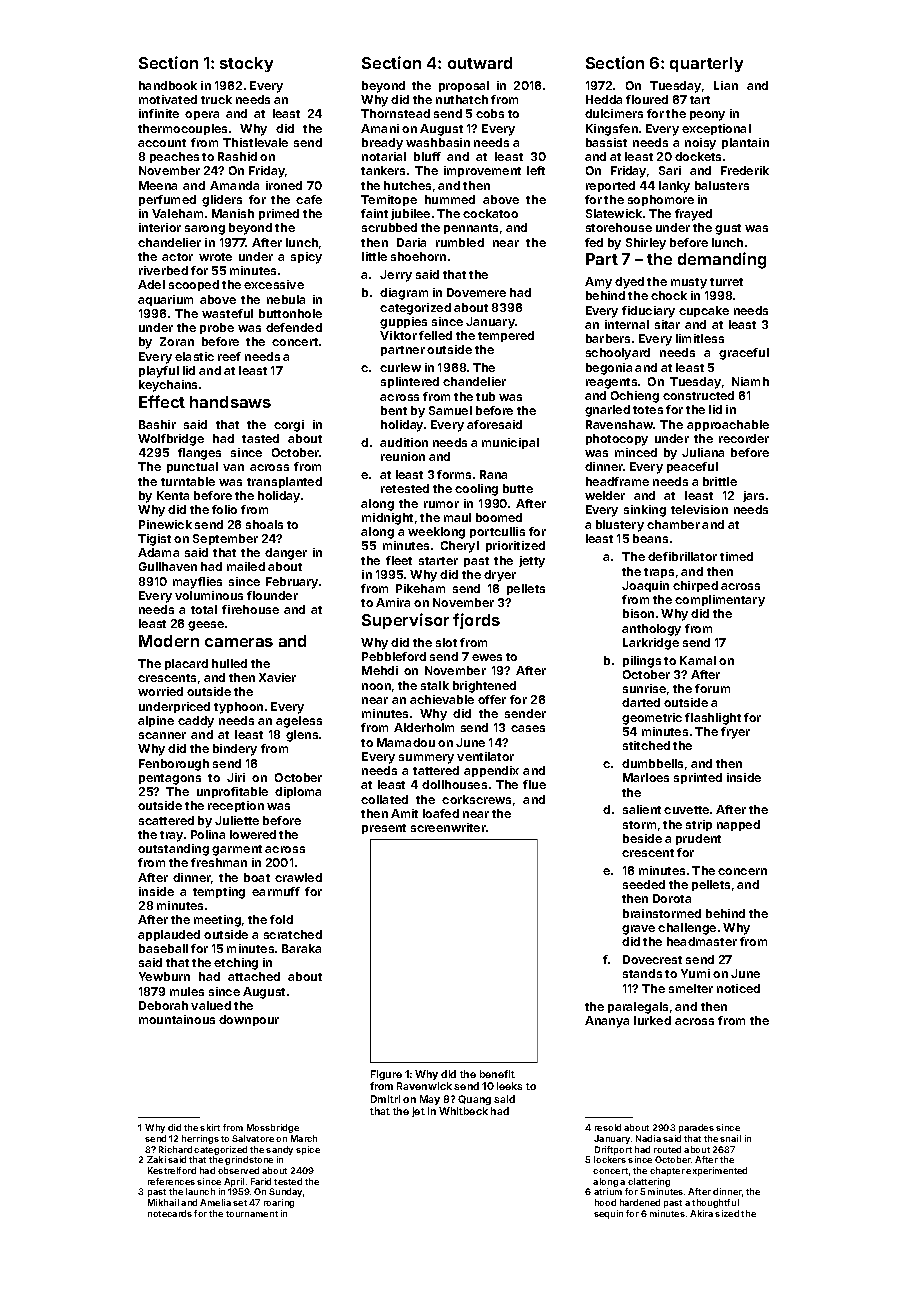 Image resolution: width=908 pixels, height=1316 pixels. What do you see at coordinates (273, 1128) in the page?
I see `Mossbridge` at bounding box center [273, 1128].
